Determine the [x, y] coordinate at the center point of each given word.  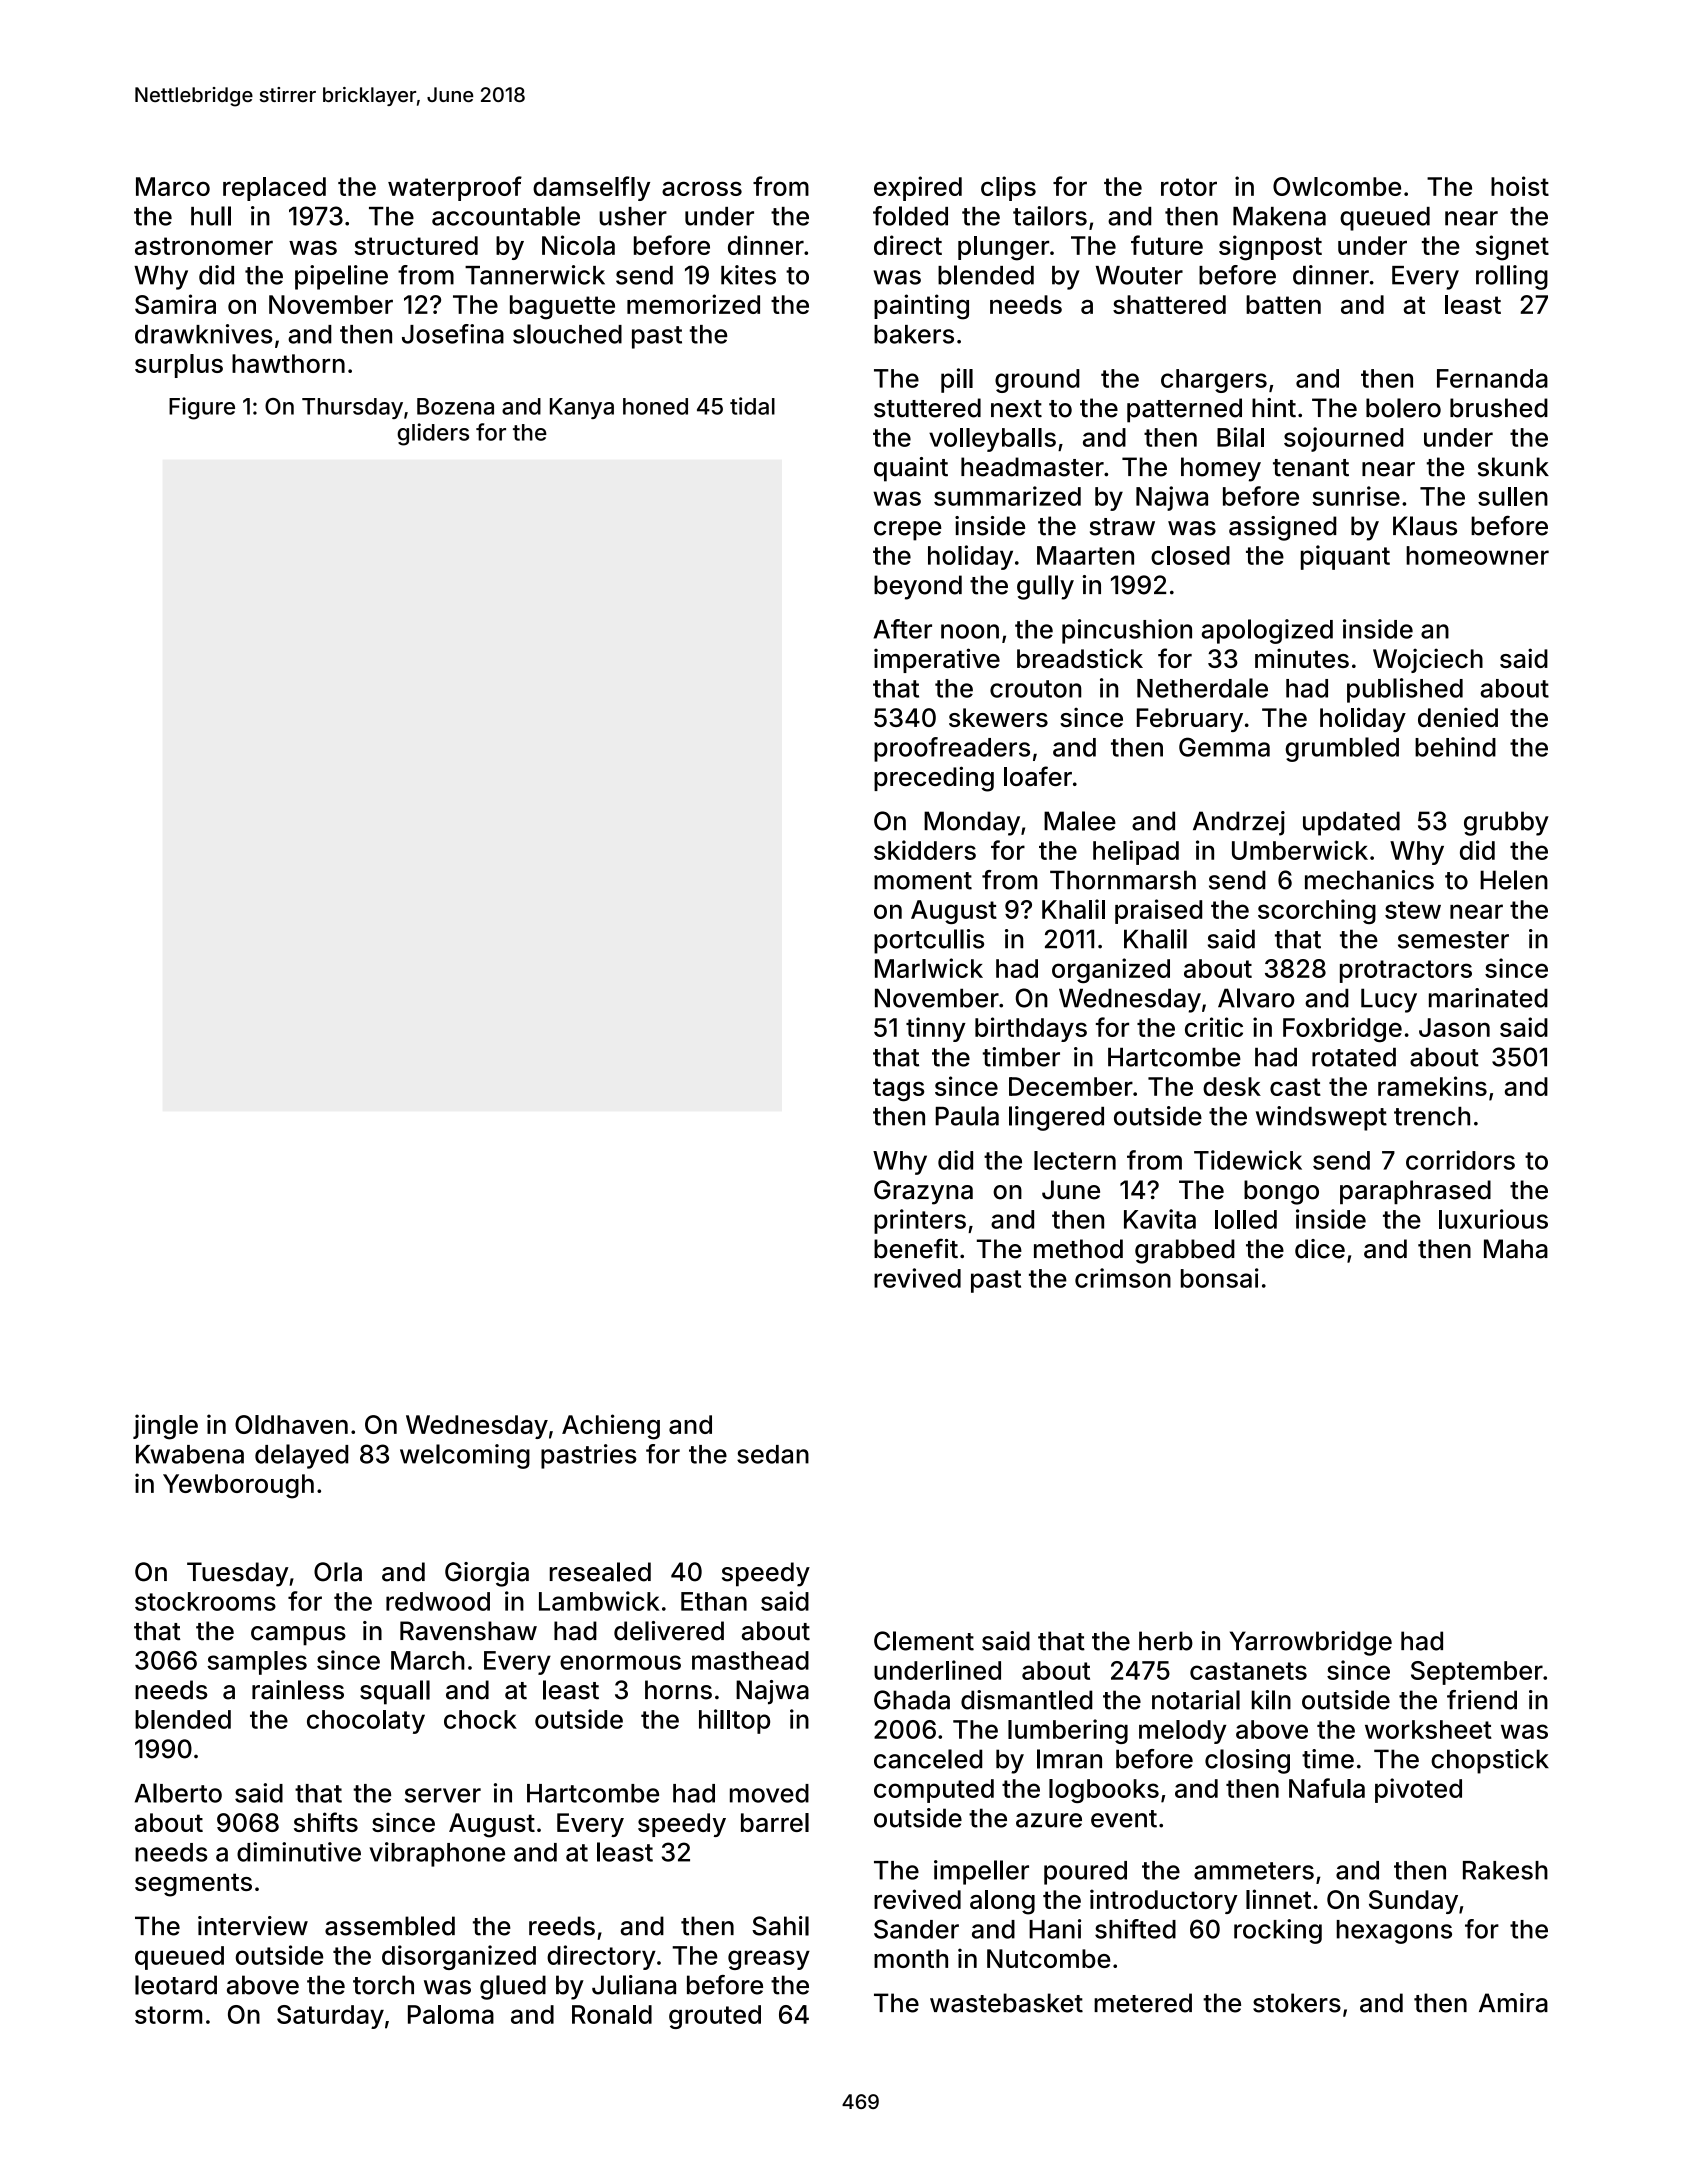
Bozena [455, 406]
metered [1143, 2003]
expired [918, 188]
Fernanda [1492, 378]
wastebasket [1006, 2003]
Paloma [451, 2014]
